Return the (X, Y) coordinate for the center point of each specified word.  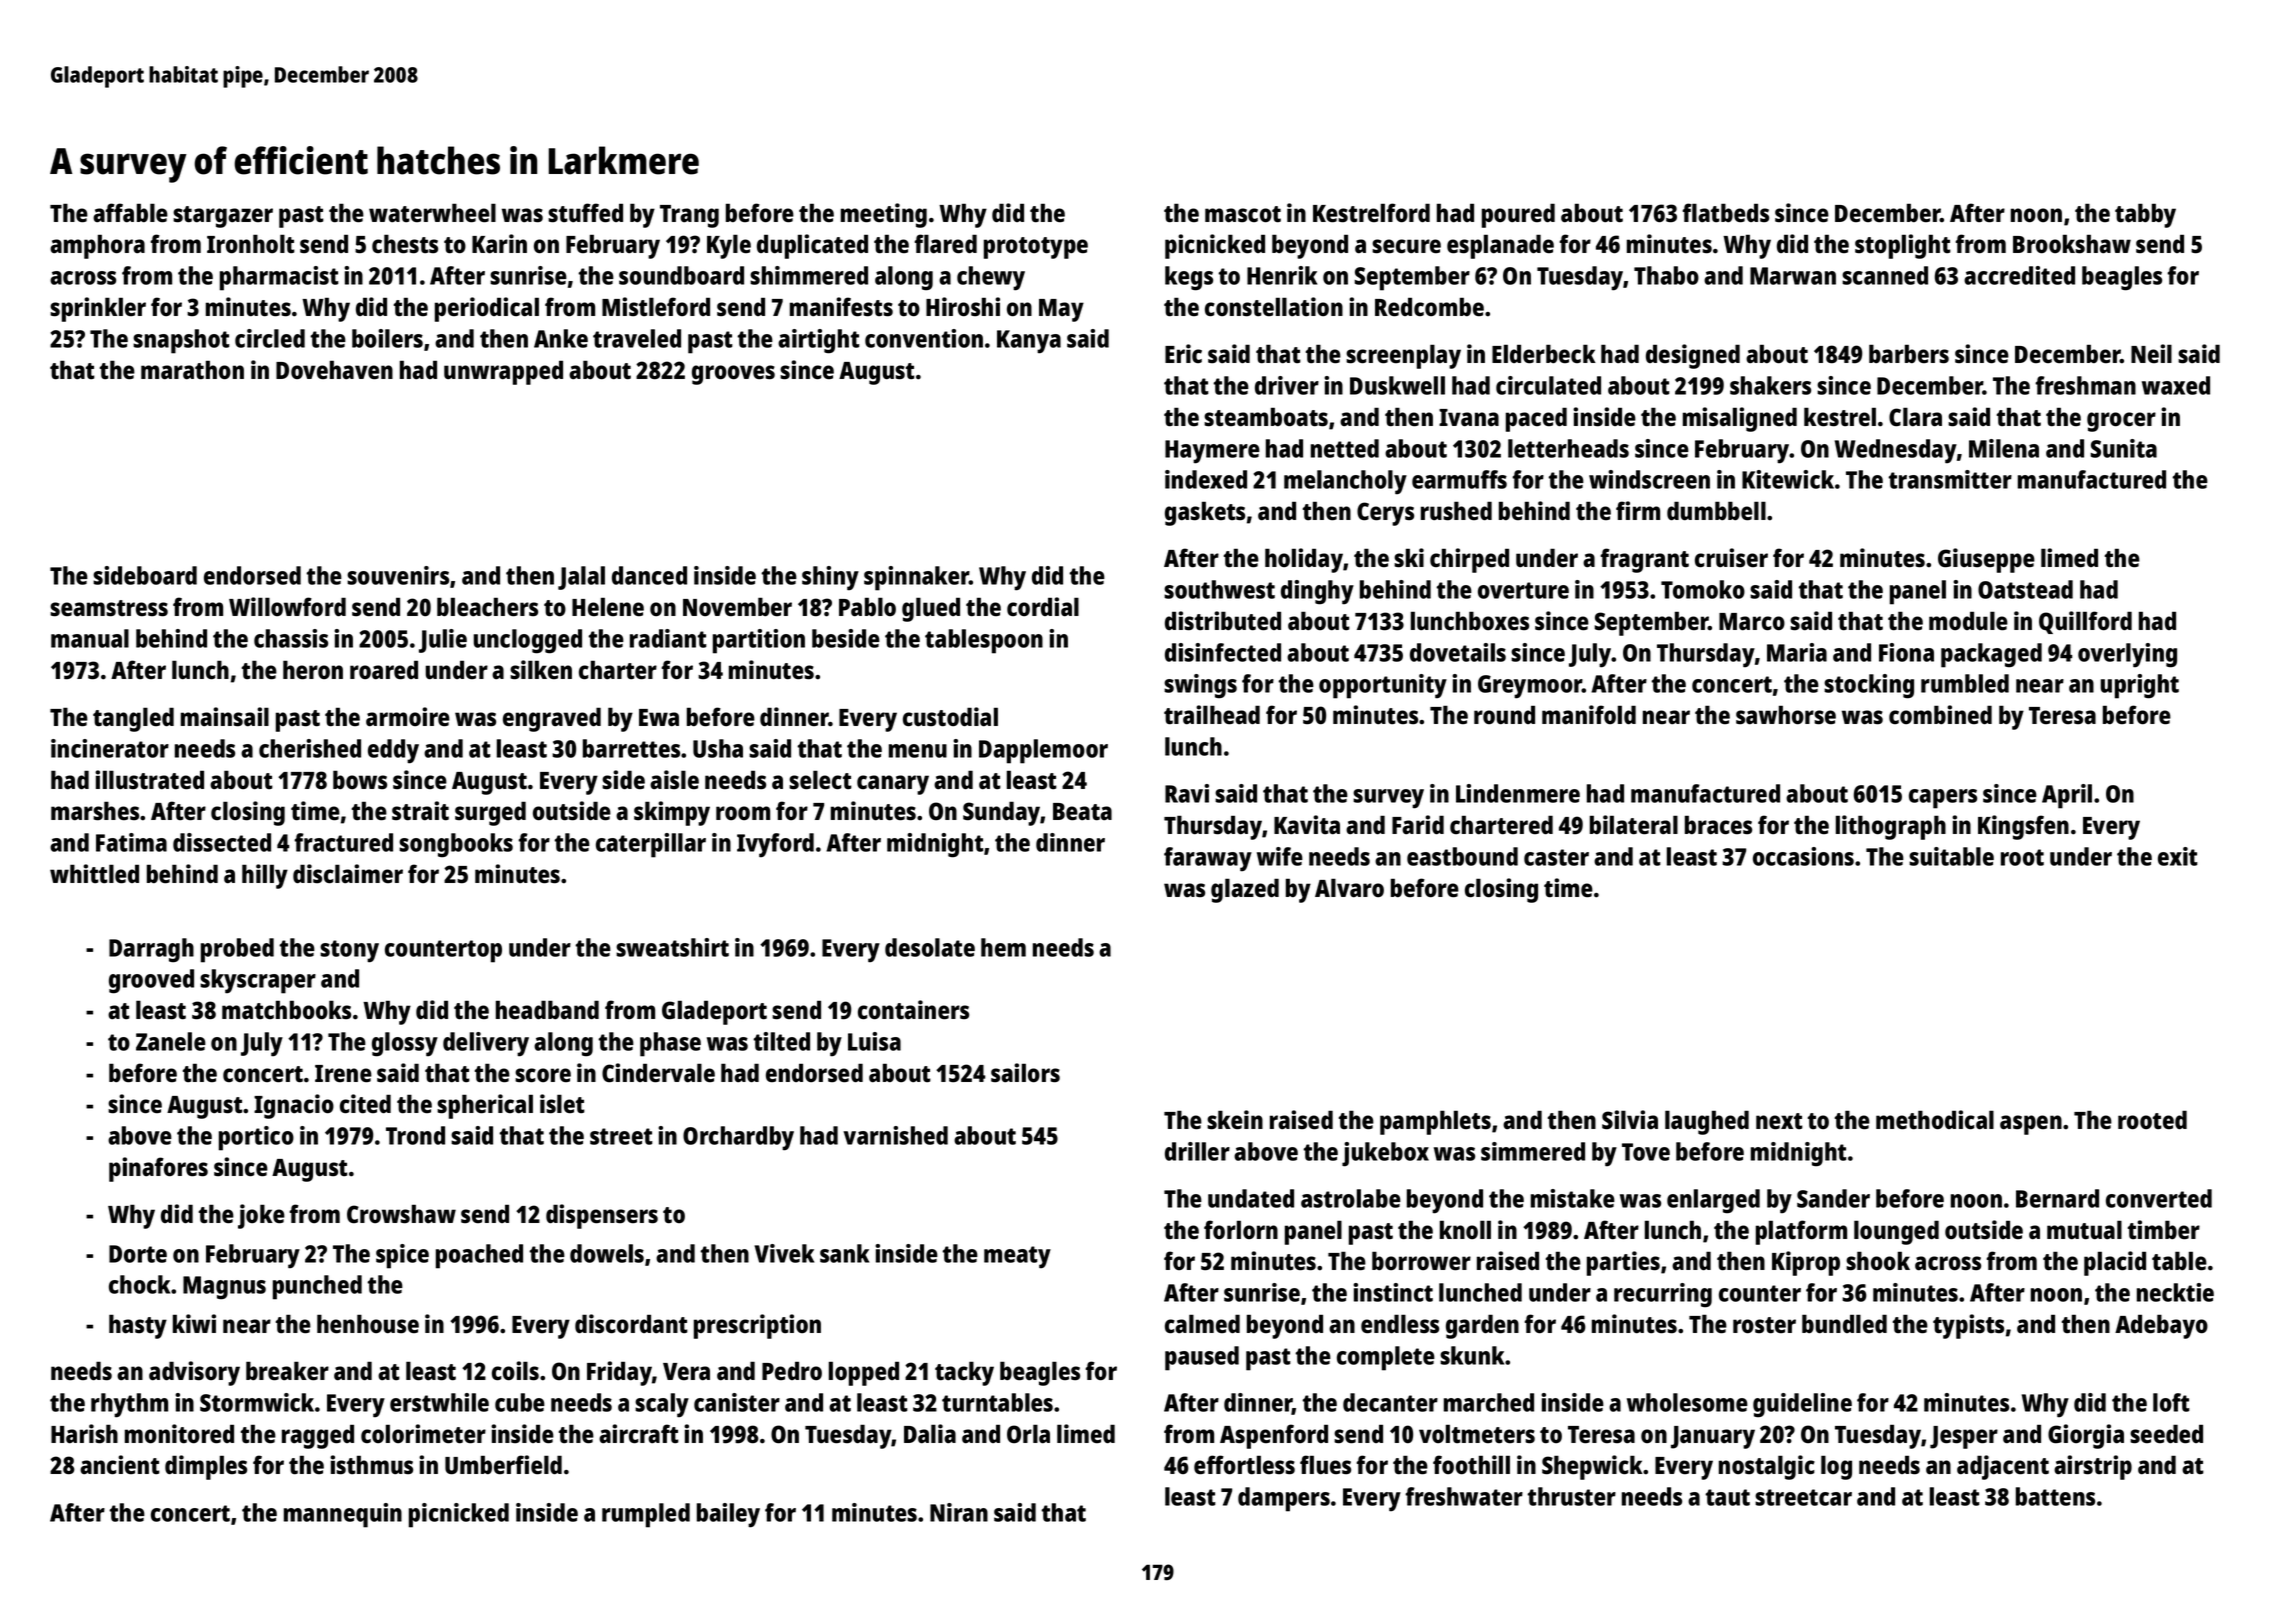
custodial (950, 717)
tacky (964, 1373)
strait (420, 811)
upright (2140, 686)
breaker (287, 1371)
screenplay (1403, 356)
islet (562, 1104)
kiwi (194, 1323)
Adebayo (2161, 1326)
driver (1287, 385)
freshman (2085, 385)
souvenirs (398, 575)
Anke (561, 338)
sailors (1025, 1073)
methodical (1935, 1120)
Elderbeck (1544, 354)
